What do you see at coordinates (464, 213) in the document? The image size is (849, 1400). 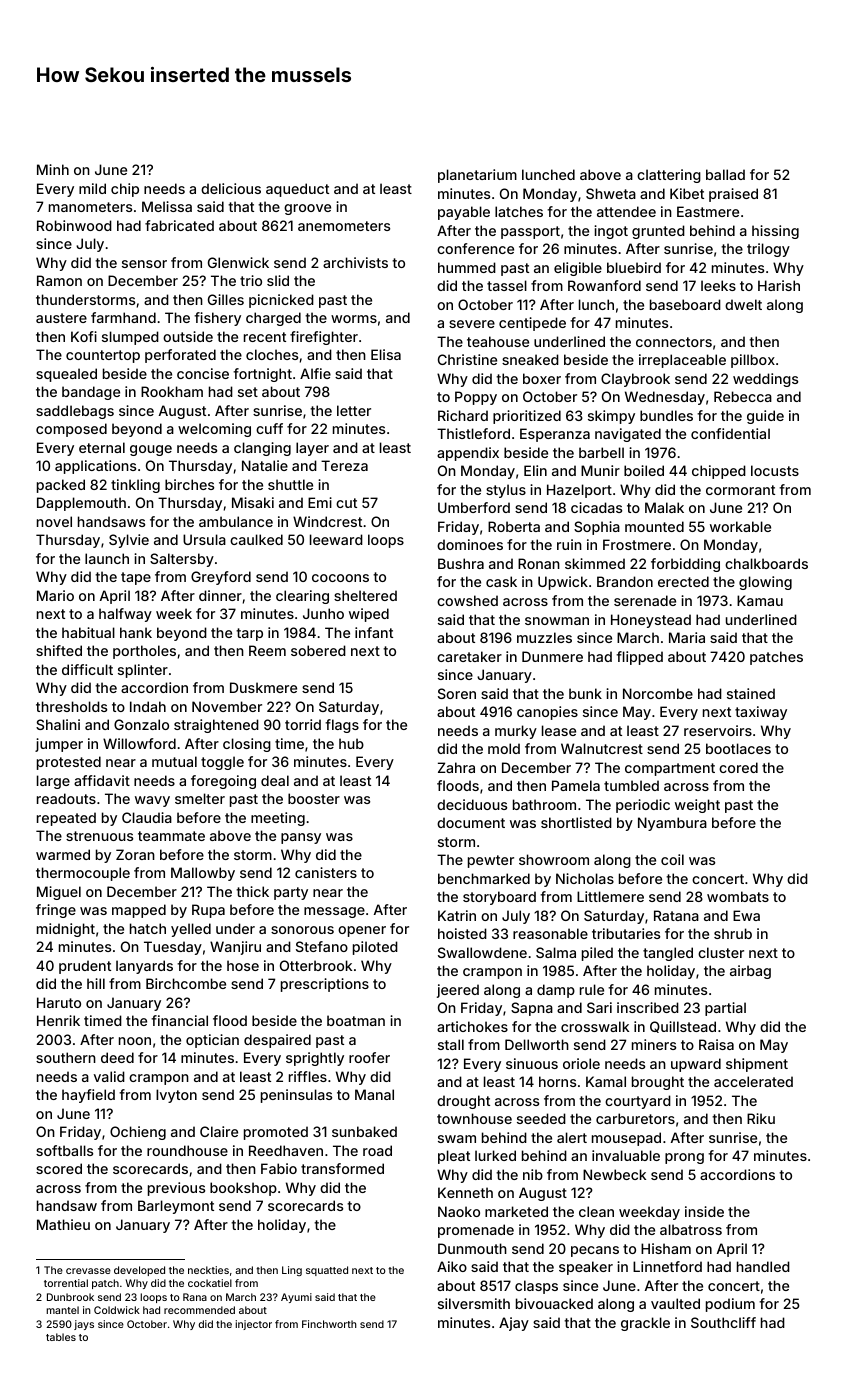 I see `payable` at bounding box center [464, 213].
